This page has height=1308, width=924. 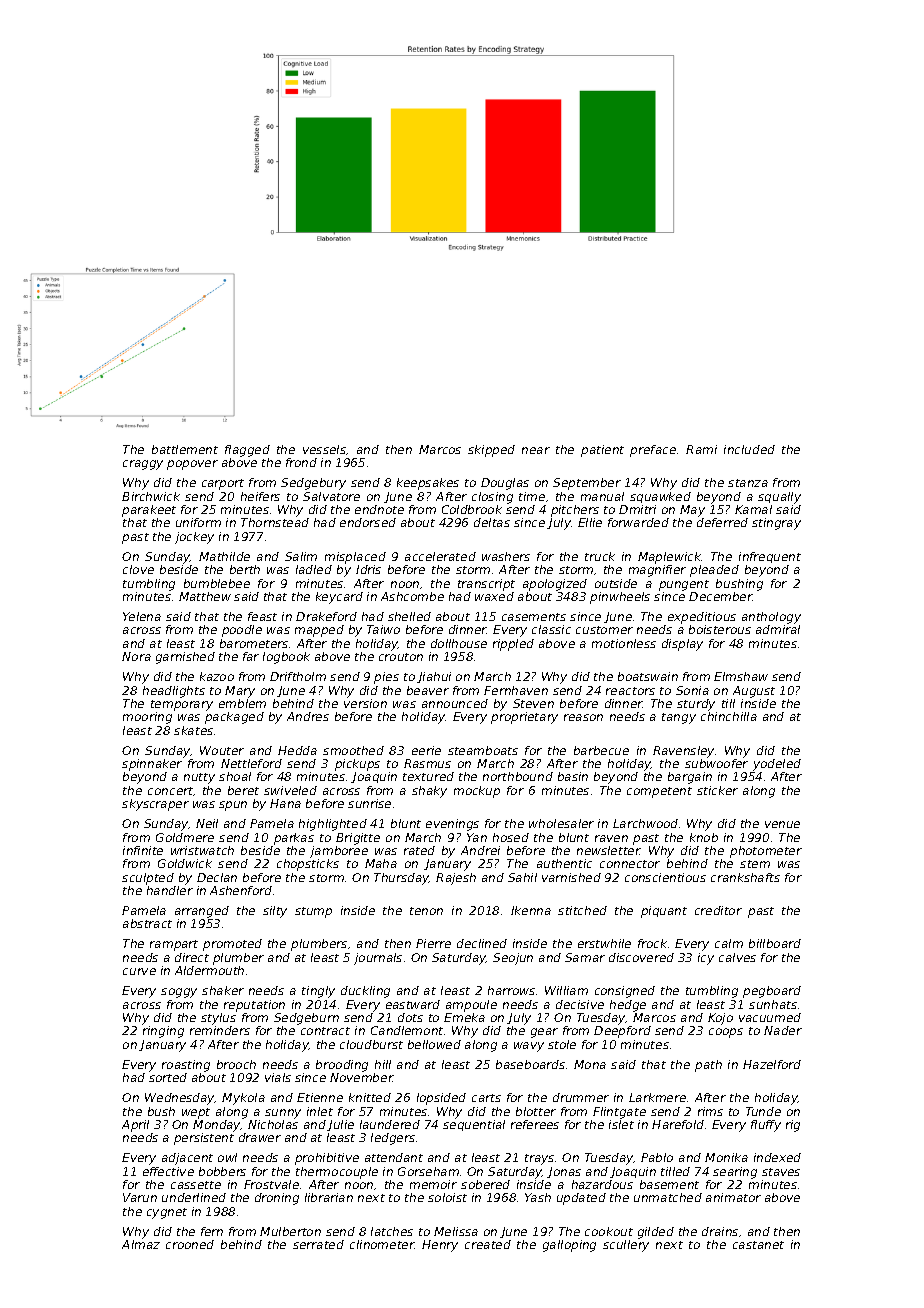 What do you see at coordinates (278, 1077) in the page?
I see `vials` at bounding box center [278, 1077].
